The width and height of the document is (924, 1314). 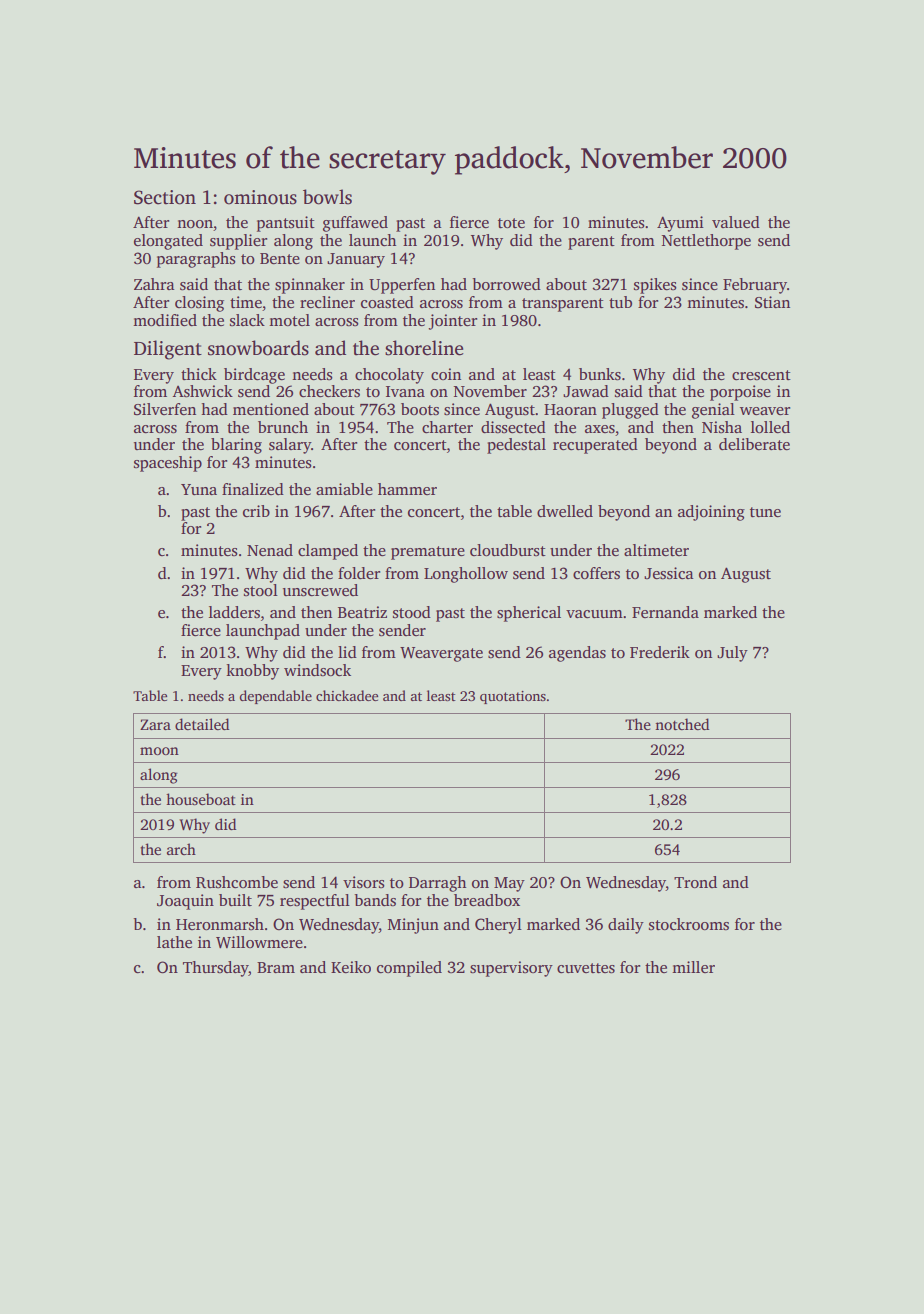 What do you see at coordinates (247, 320) in the document?
I see `slack` at bounding box center [247, 320].
